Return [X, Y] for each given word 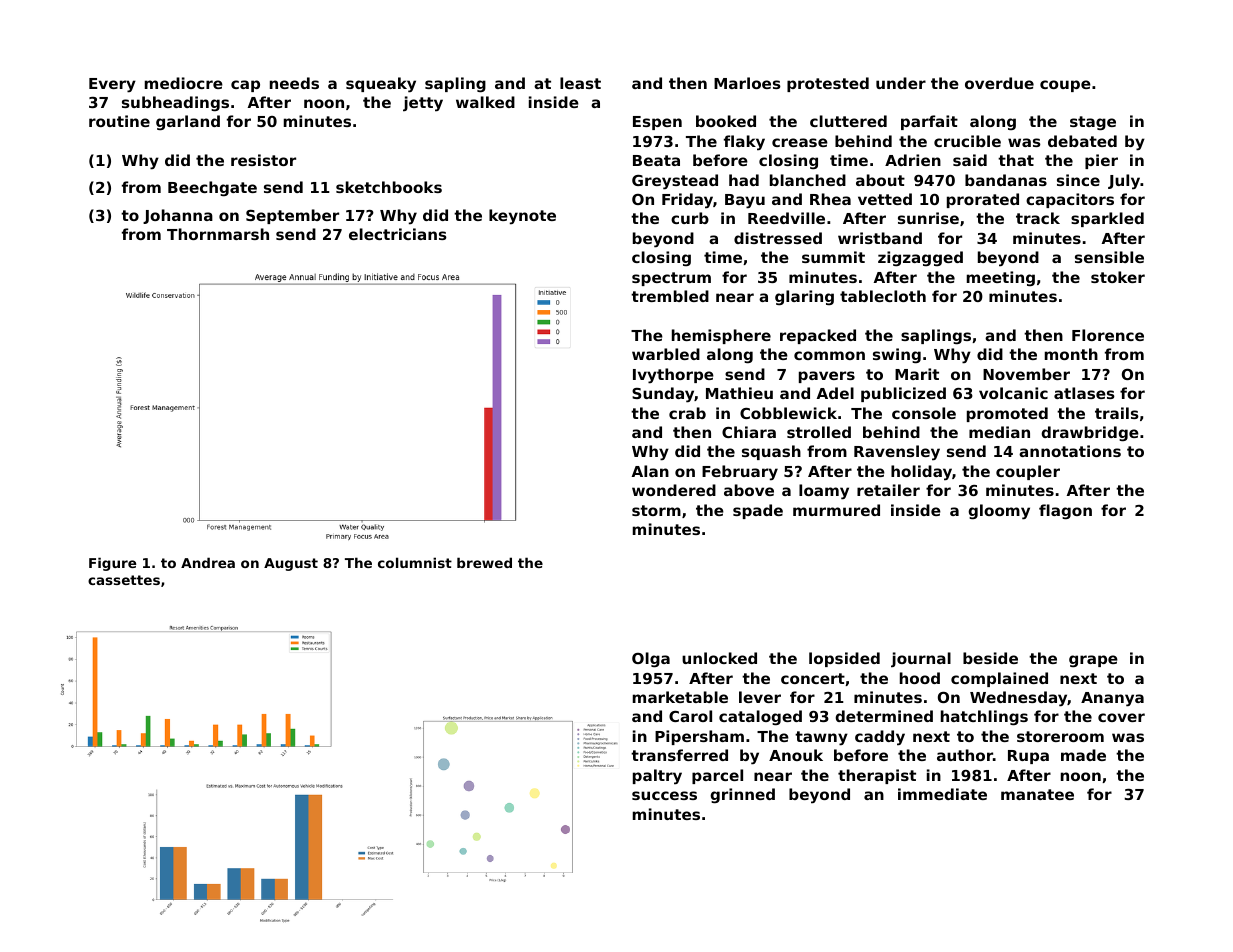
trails [1117, 413]
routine [119, 121]
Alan [650, 471]
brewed [484, 562]
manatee [1037, 794]
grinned [742, 795]
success [664, 795]
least [580, 83]
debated [1082, 141]
